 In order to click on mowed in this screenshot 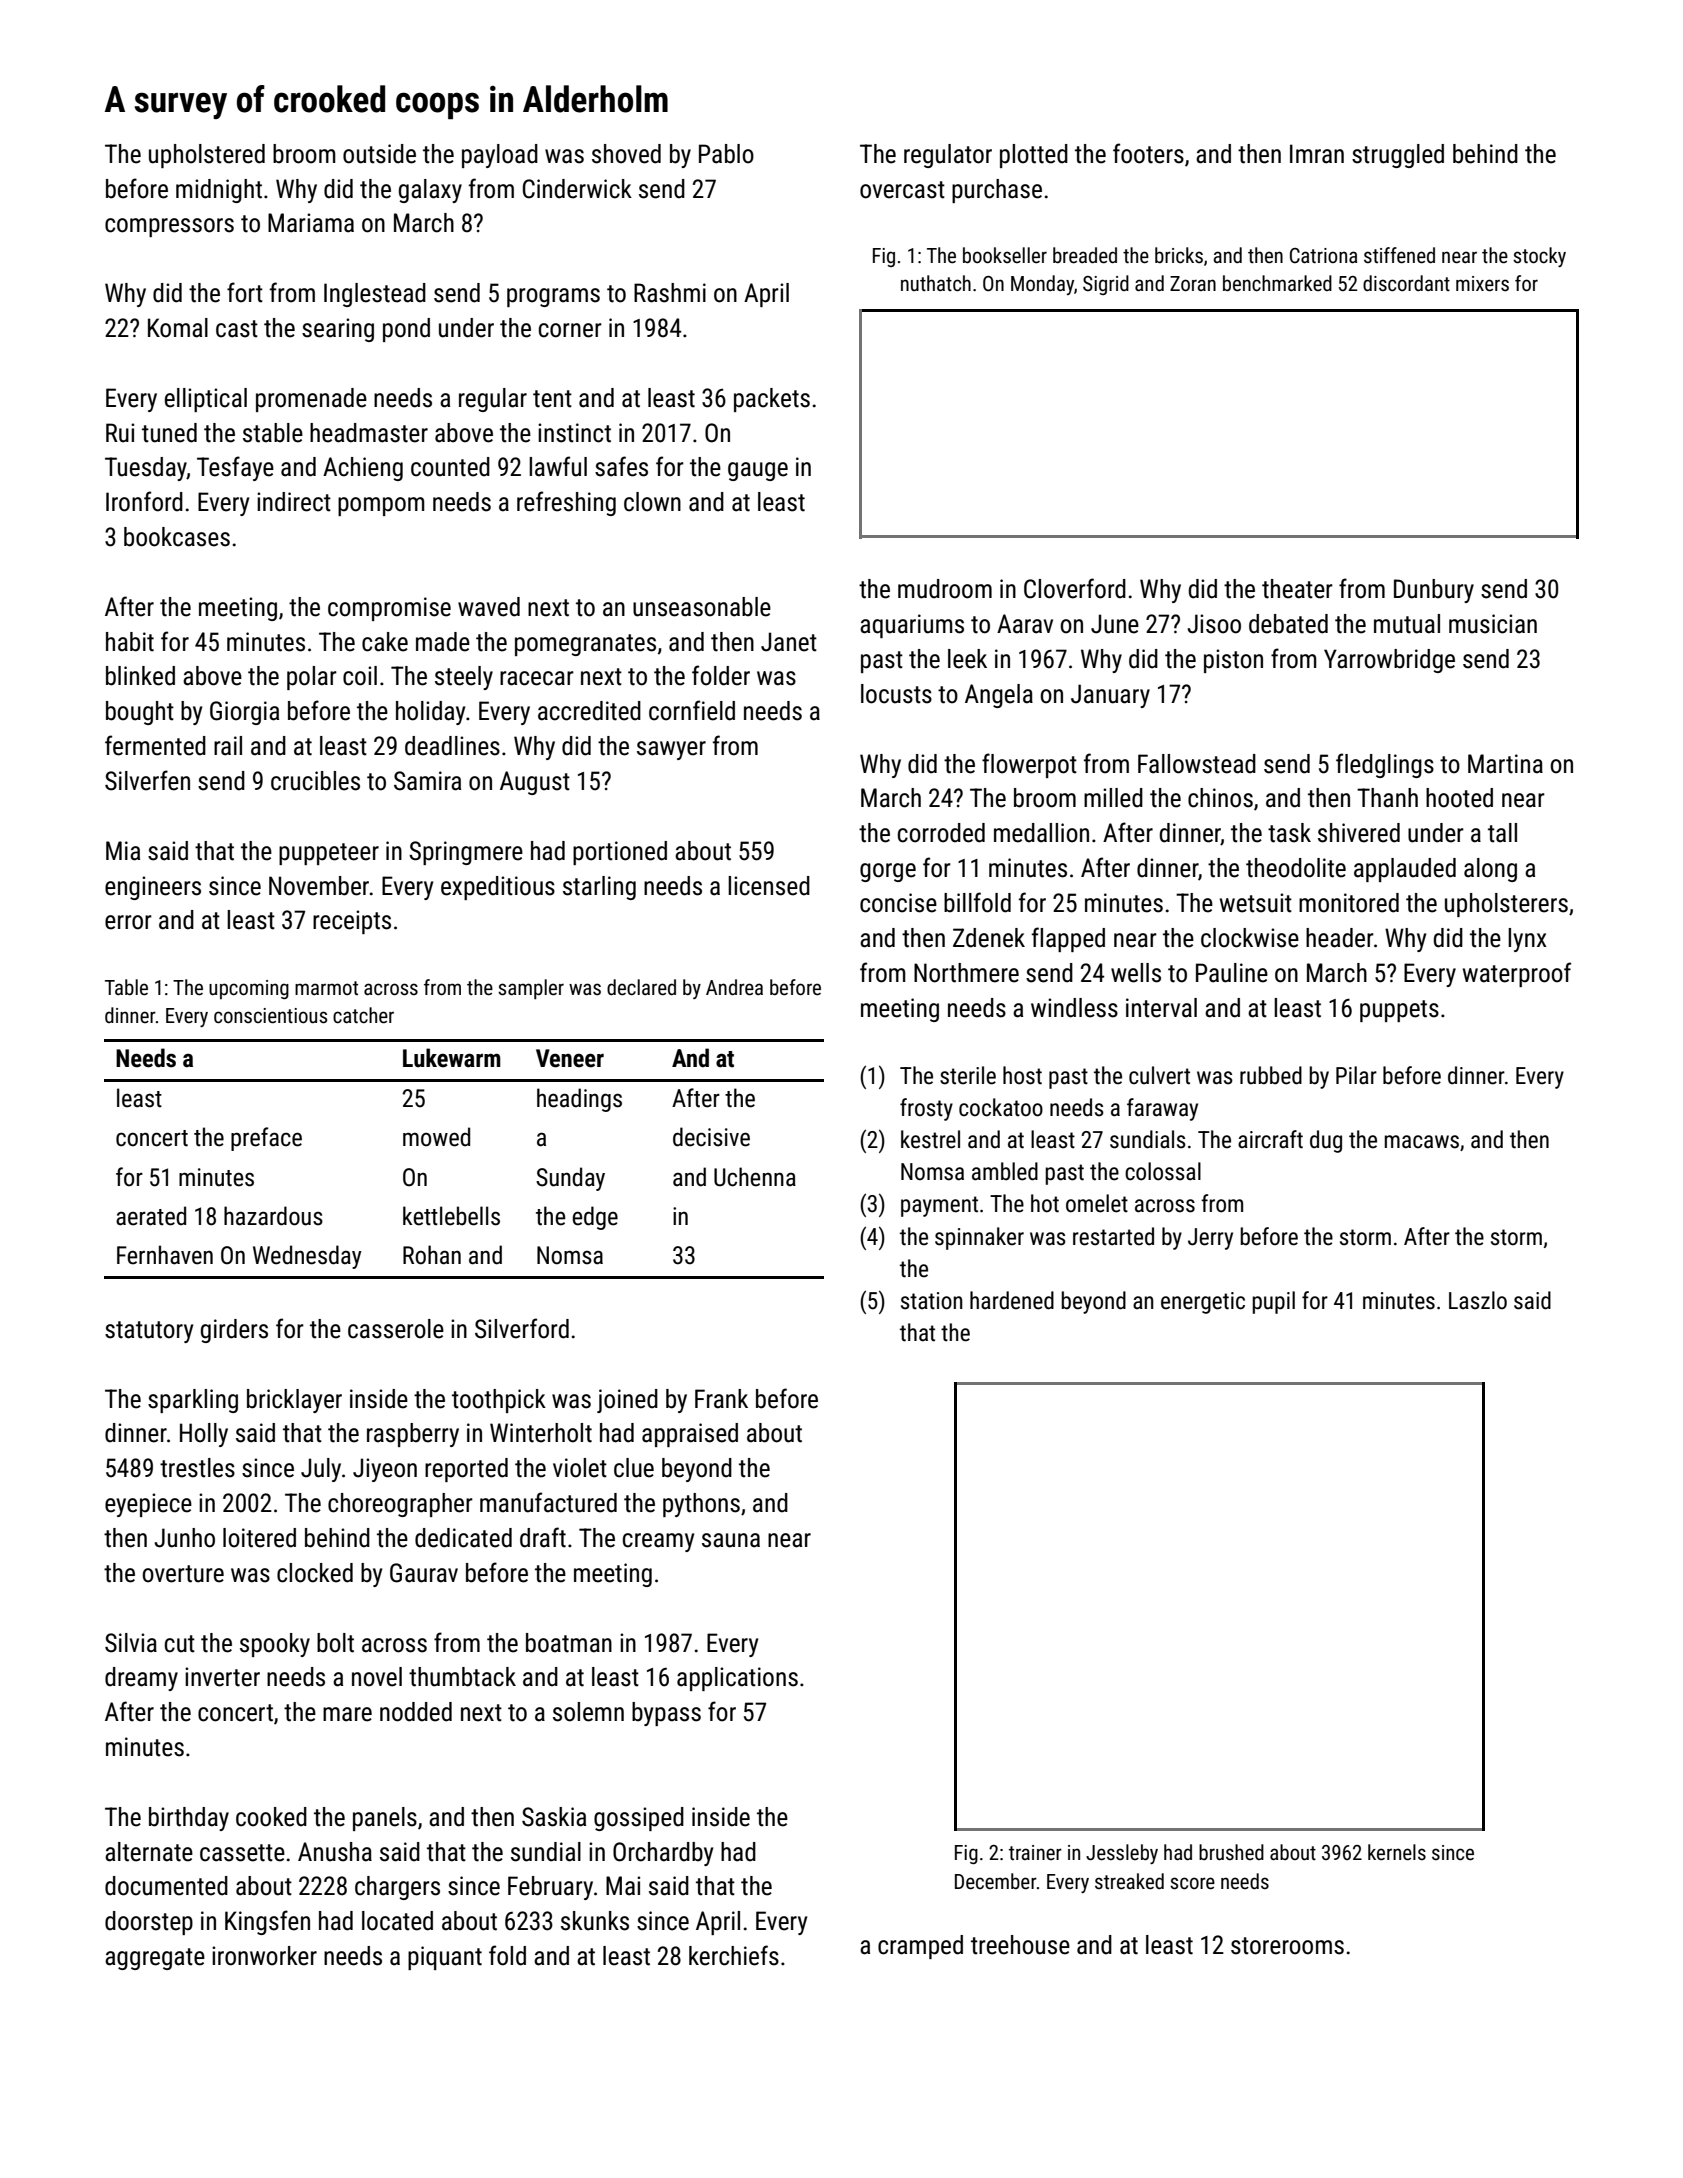, I will do `click(436, 1137)`.
